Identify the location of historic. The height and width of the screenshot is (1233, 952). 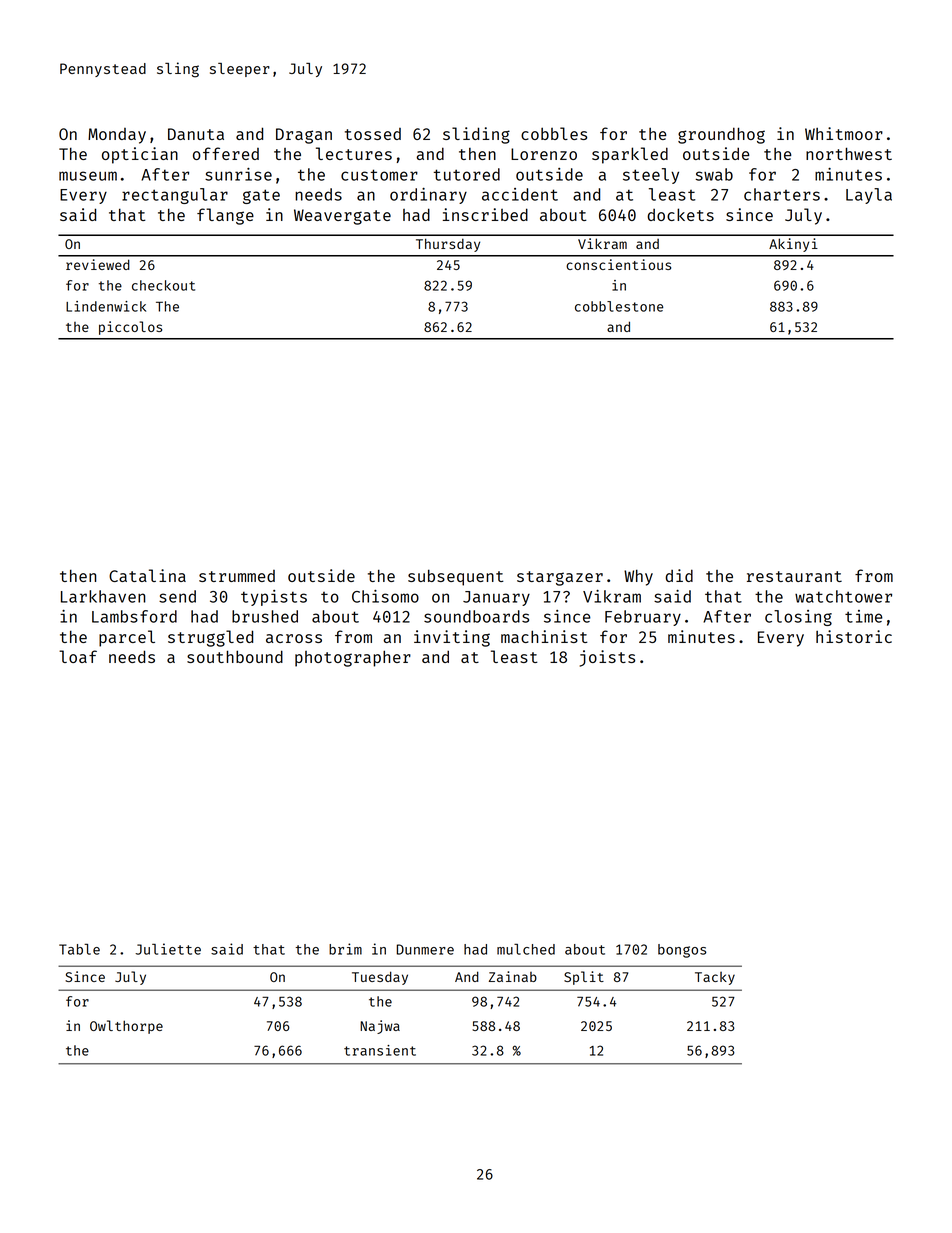
(854, 636).
